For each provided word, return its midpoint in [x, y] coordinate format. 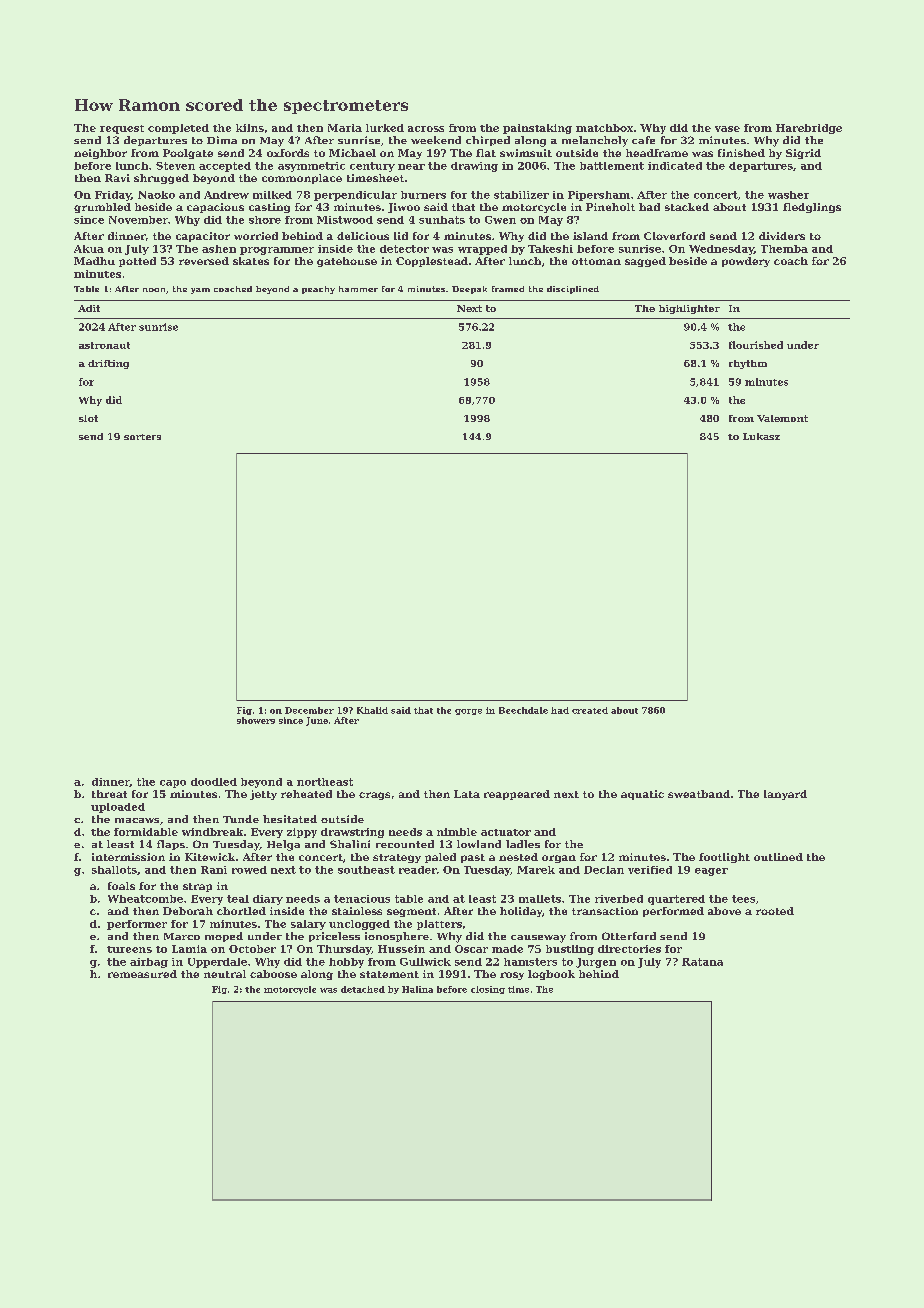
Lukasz [761, 436]
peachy [318, 290]
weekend [436, 140]
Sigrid [803, 154]
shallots [114, 870]
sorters [142, 437]
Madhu [94, 261]
